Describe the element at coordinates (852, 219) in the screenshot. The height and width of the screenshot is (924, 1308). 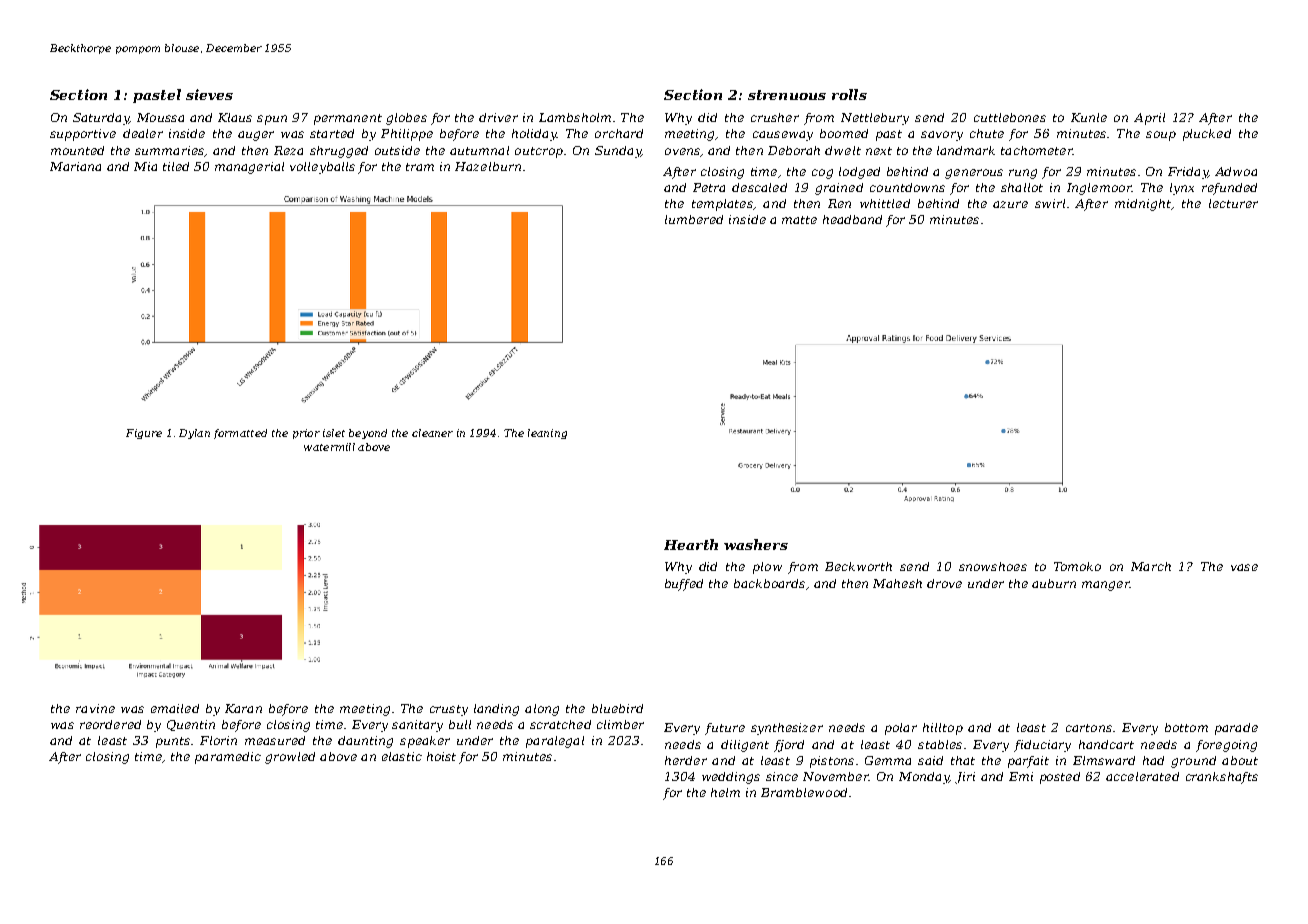
I see `headband` at that location.
